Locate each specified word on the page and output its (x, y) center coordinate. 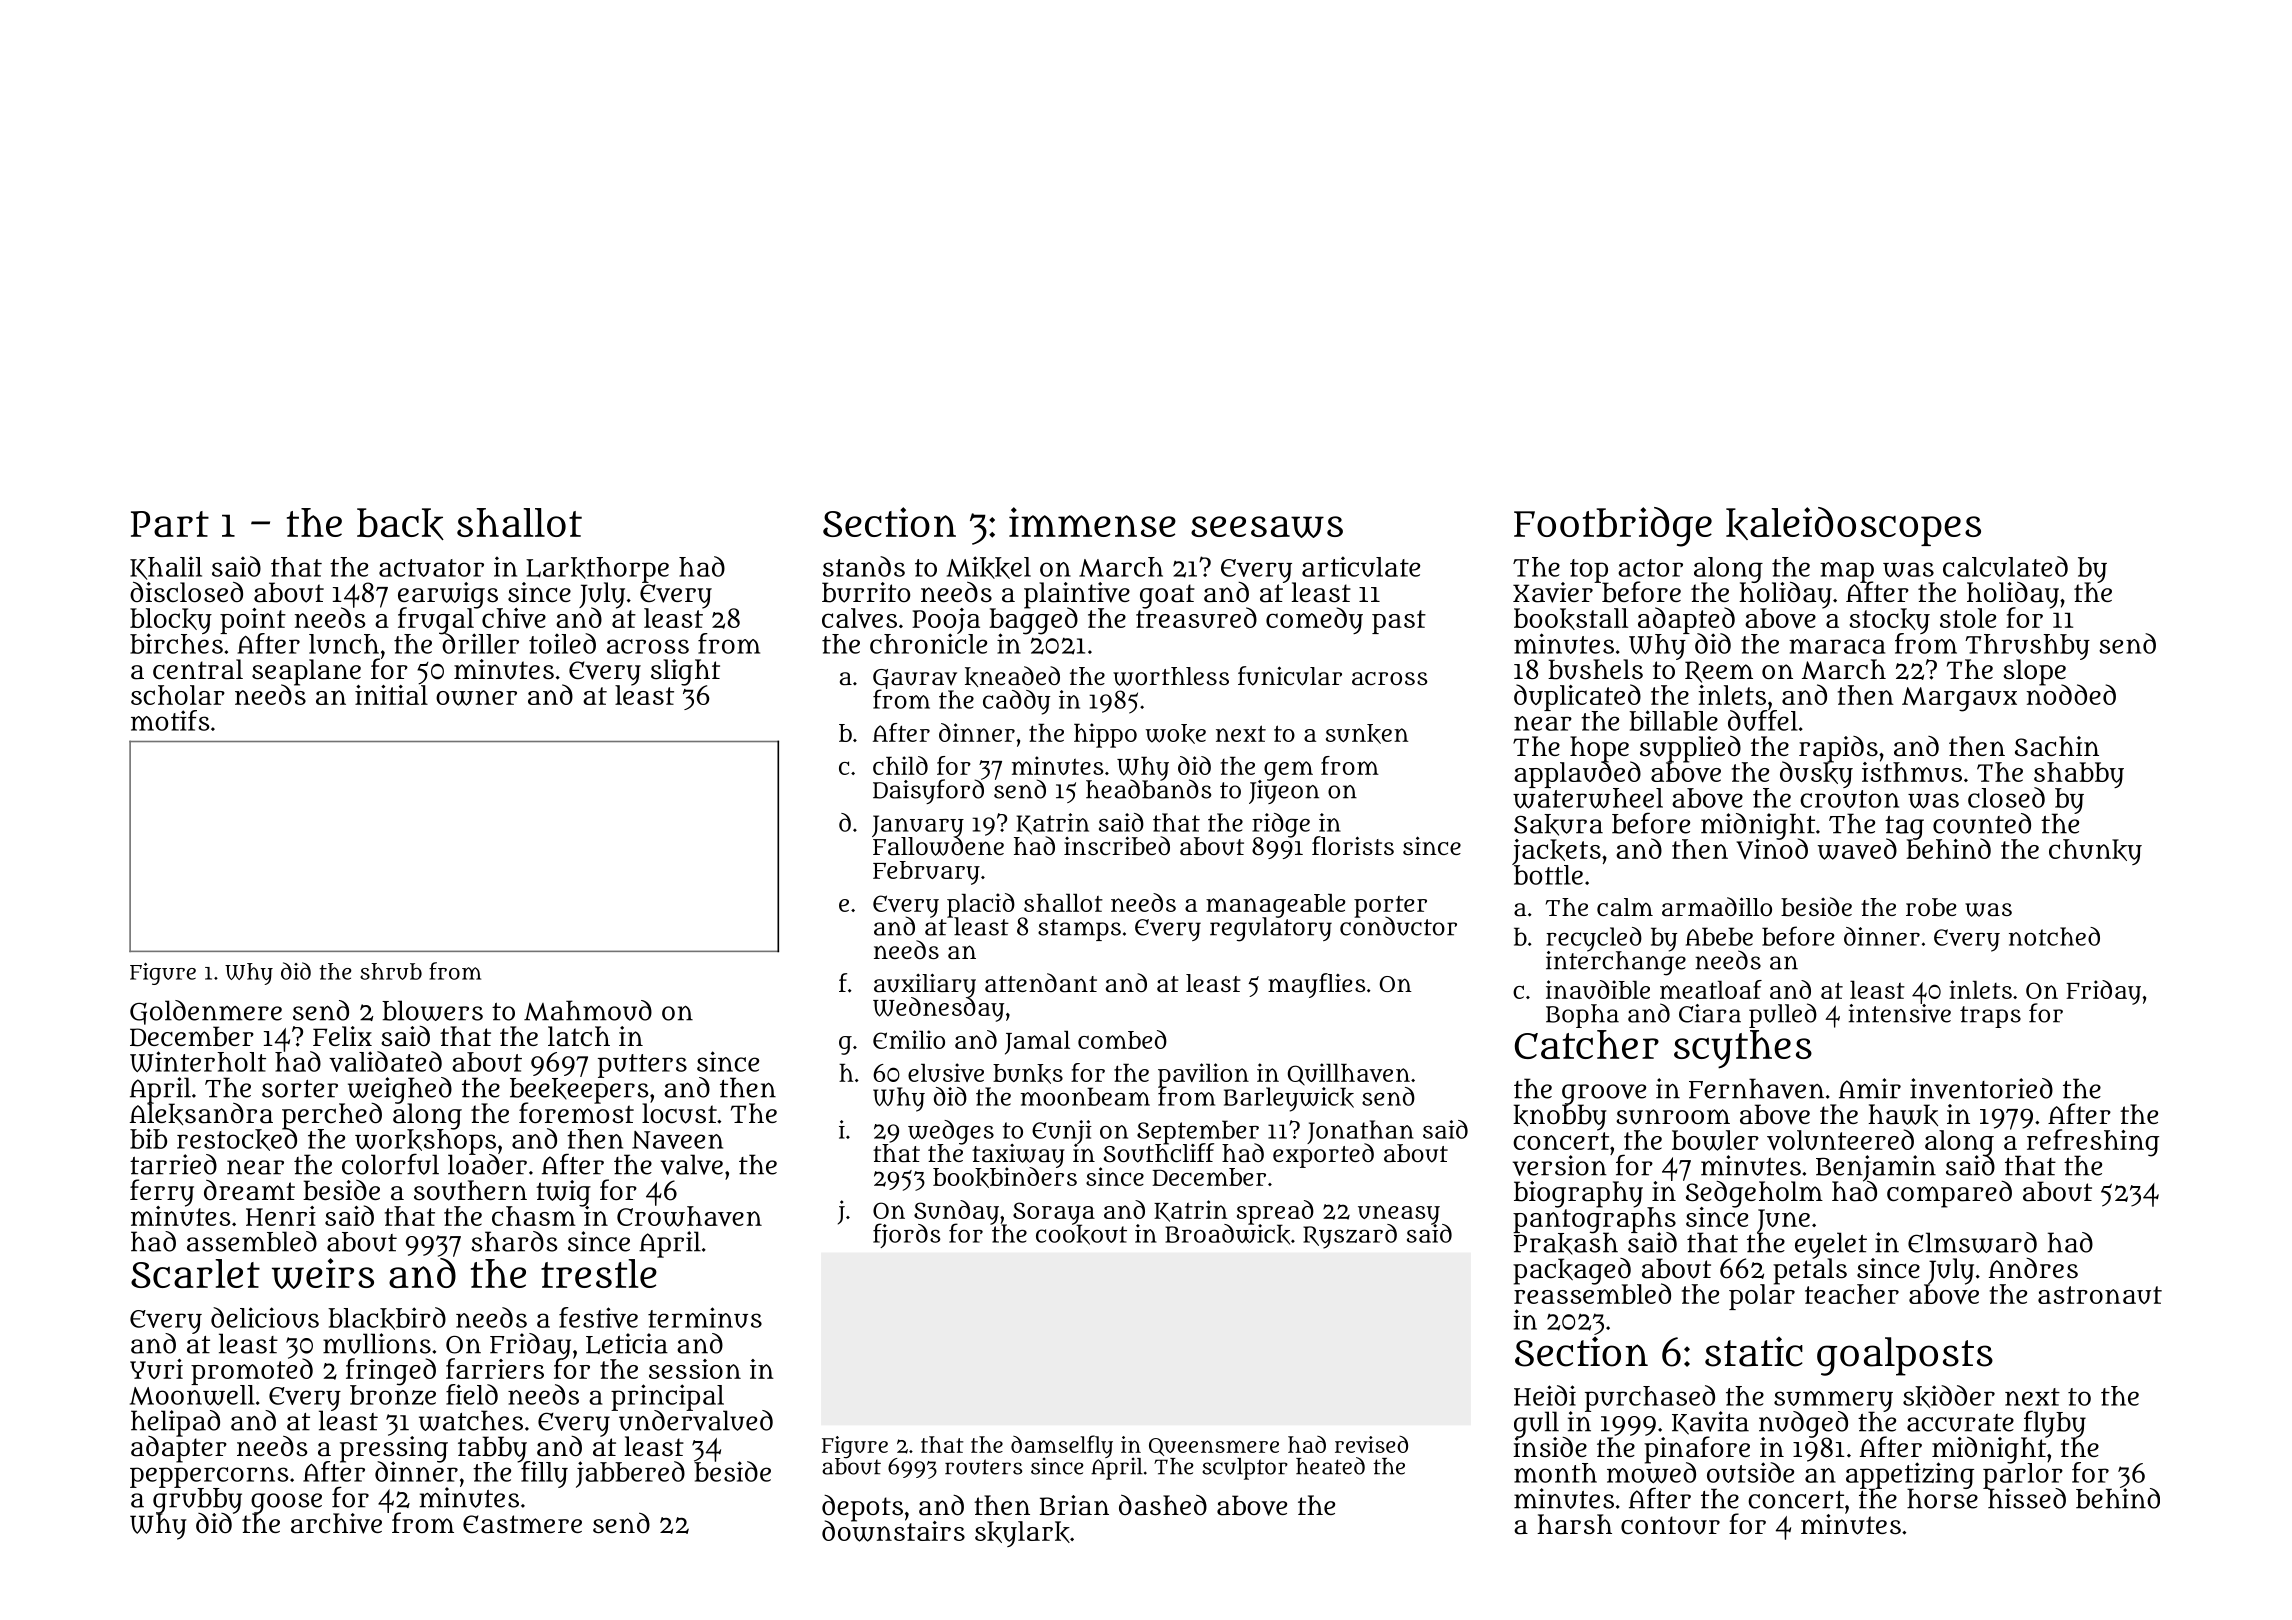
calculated (2005, 566)
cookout (1081, 1235)
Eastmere (522, 1524)
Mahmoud (588, 1010)
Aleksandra (201, 1114)
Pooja (946, 621)
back (400, 524)
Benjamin (1876, 1168)
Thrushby (2027, 647)
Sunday (956, 1212)
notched (2054, 936)
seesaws (1267, 527)
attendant (1041, 983)
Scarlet (195, 1273)
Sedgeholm (1754, 1194)
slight (685, 672)
